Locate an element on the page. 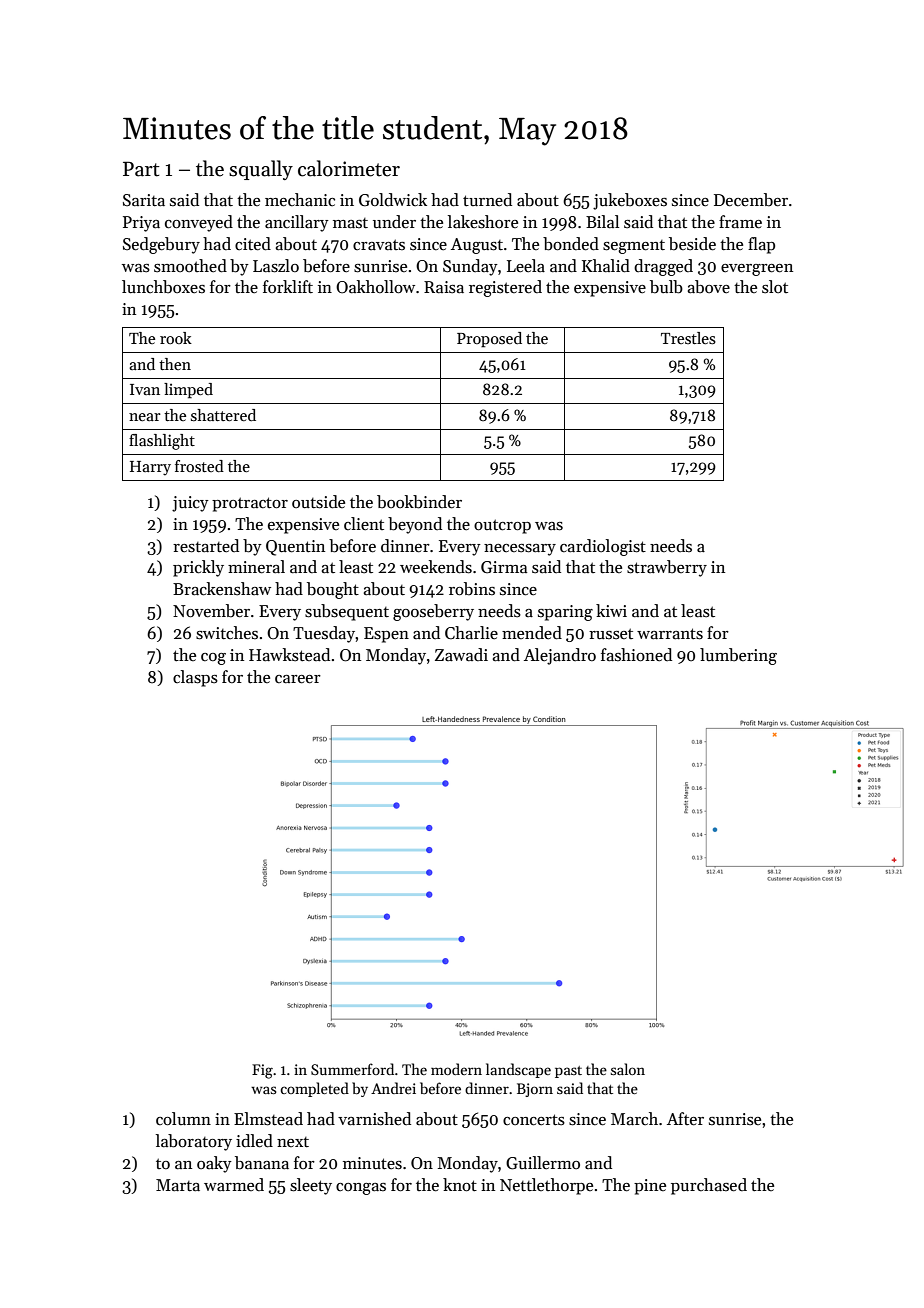 The height and width of the page is (1308, 924). bookbinder is located at coordinates (419, 502).
